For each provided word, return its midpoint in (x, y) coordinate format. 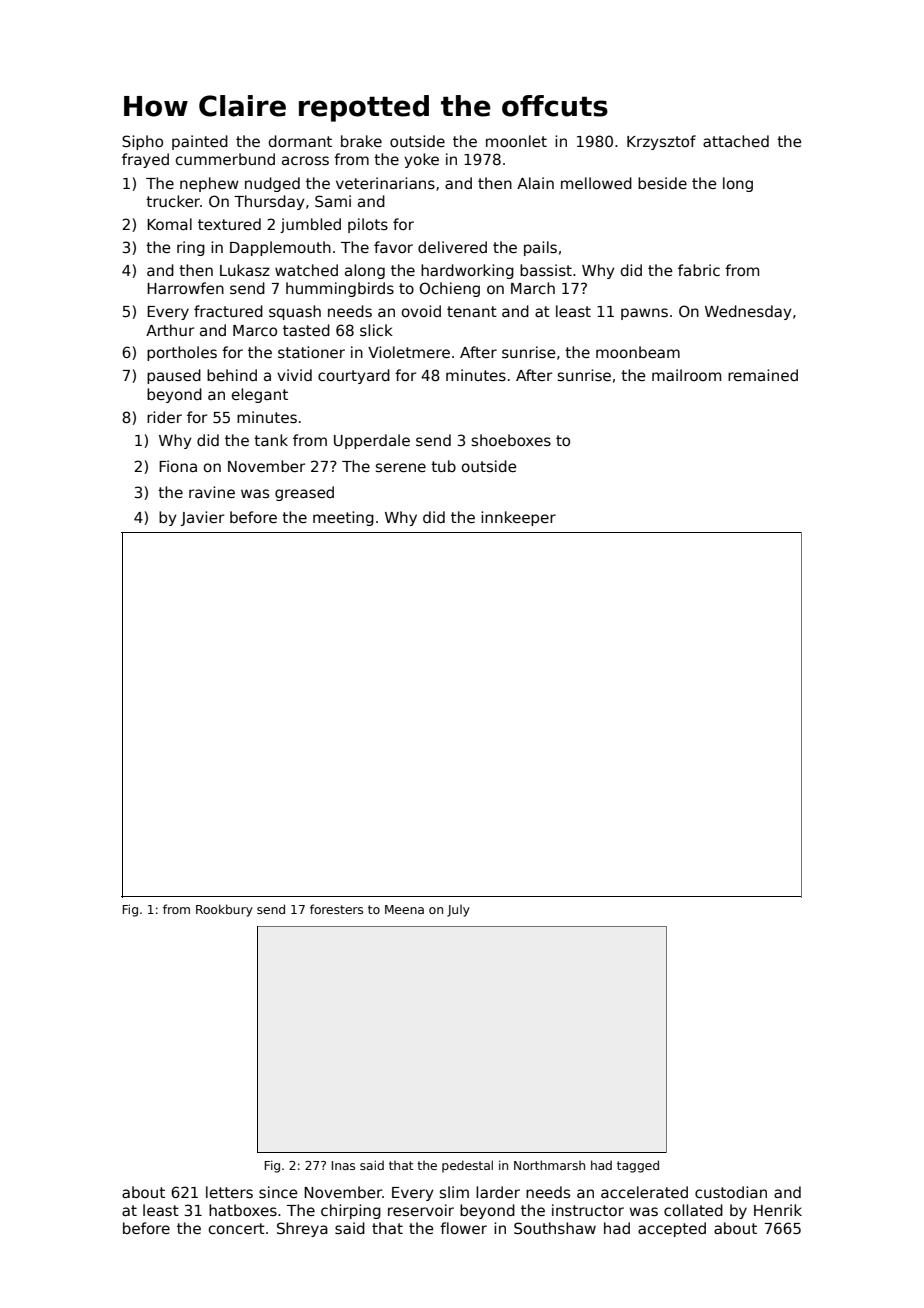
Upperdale (372, 441)
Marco (255, 330)
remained (763, 375)
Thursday (269, 202)
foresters (336, 909)
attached (736, 141)
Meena (404, 909)
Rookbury (224, 910)
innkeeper (518, 518)
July (458, 910)
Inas (343, 1165)
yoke (421, 160)
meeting (343, 518)
